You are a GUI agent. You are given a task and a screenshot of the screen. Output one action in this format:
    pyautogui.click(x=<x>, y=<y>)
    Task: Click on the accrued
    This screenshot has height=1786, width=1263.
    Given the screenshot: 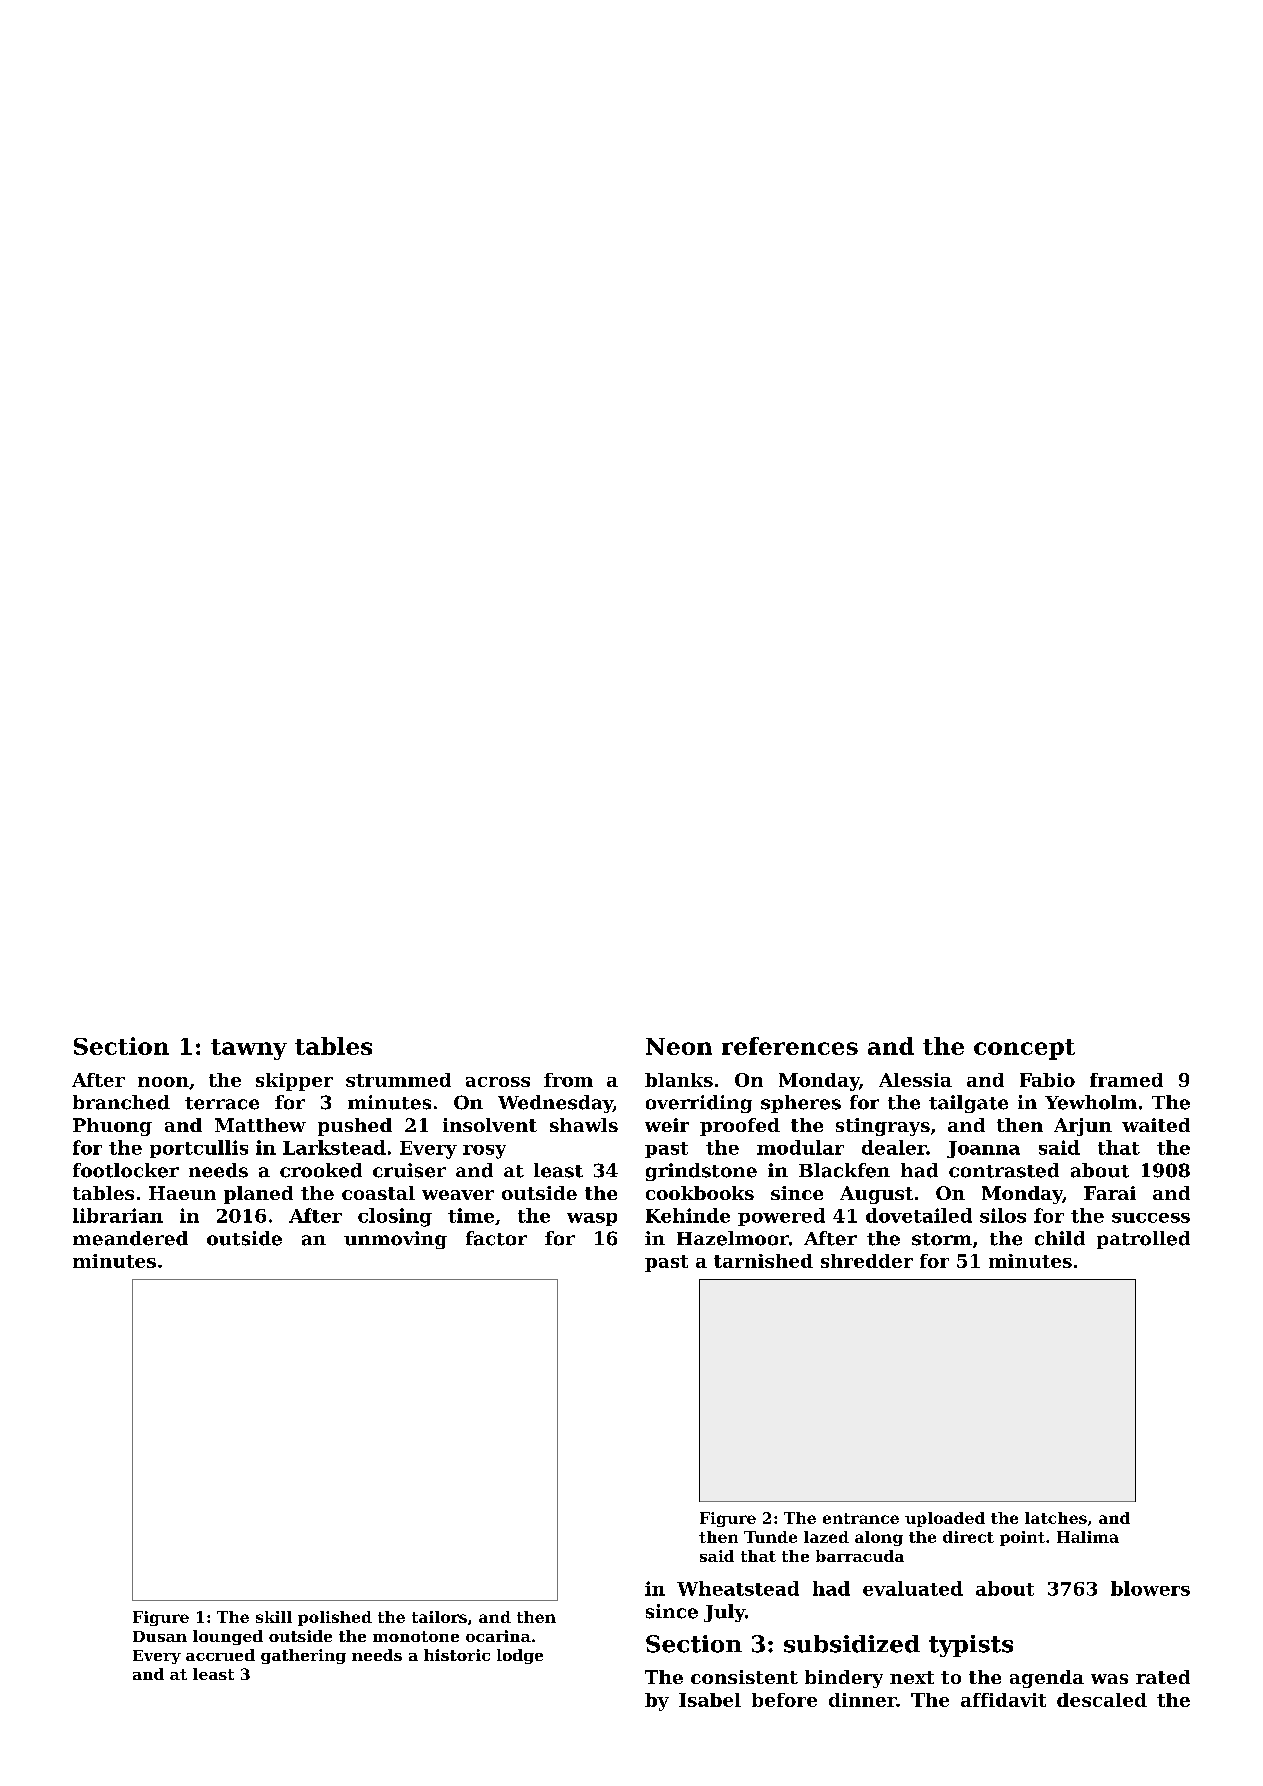 What is the action you would take?
    pyautogui.click(x=220, y=1655)
